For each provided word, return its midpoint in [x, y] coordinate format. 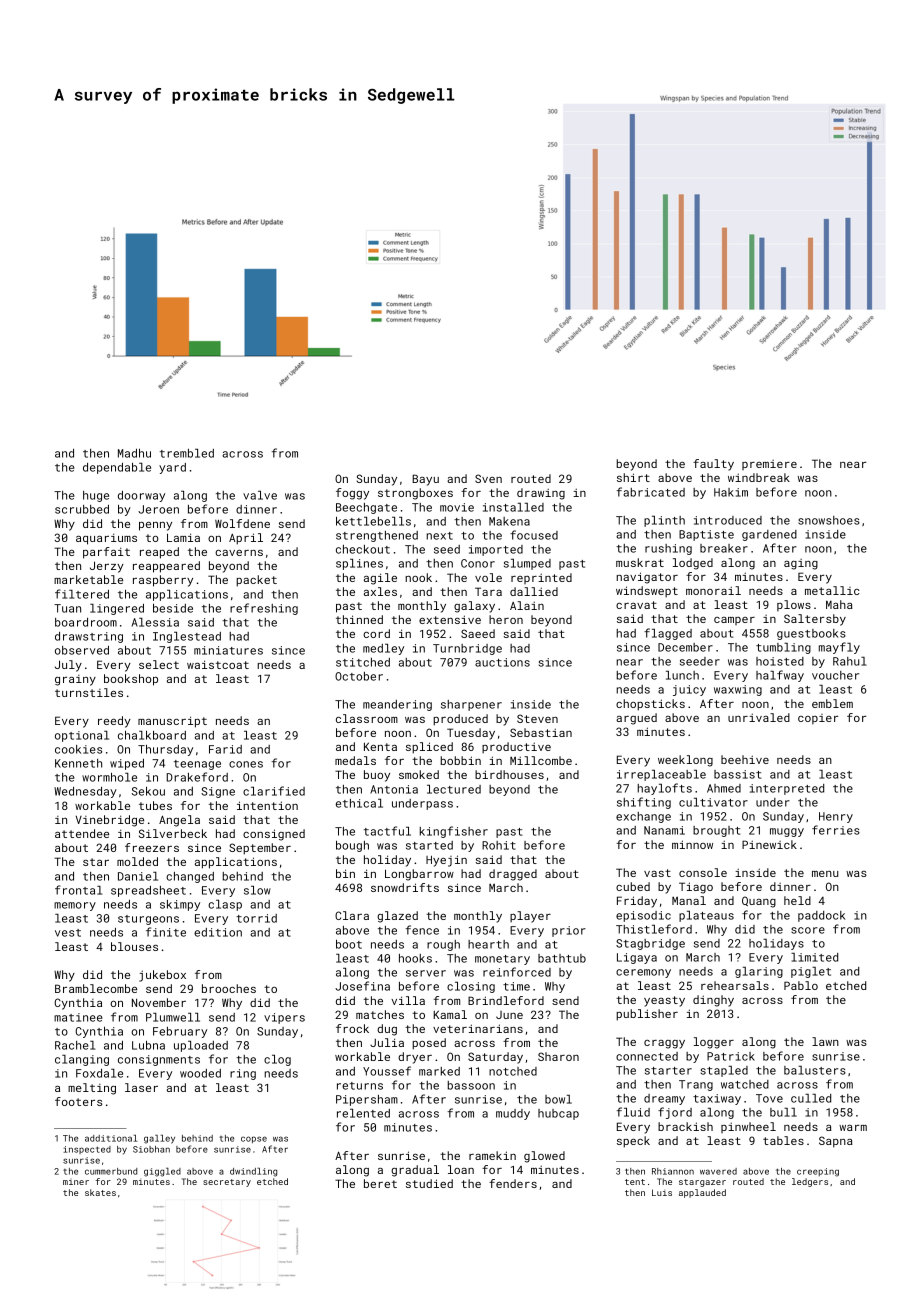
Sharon [558, 1056]
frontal [78, 890]
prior [569, 931]
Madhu [134, 453]
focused [534, 535]
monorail [713, 590]
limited [814, 957]
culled [811, 1098]
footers [78, 1101]
